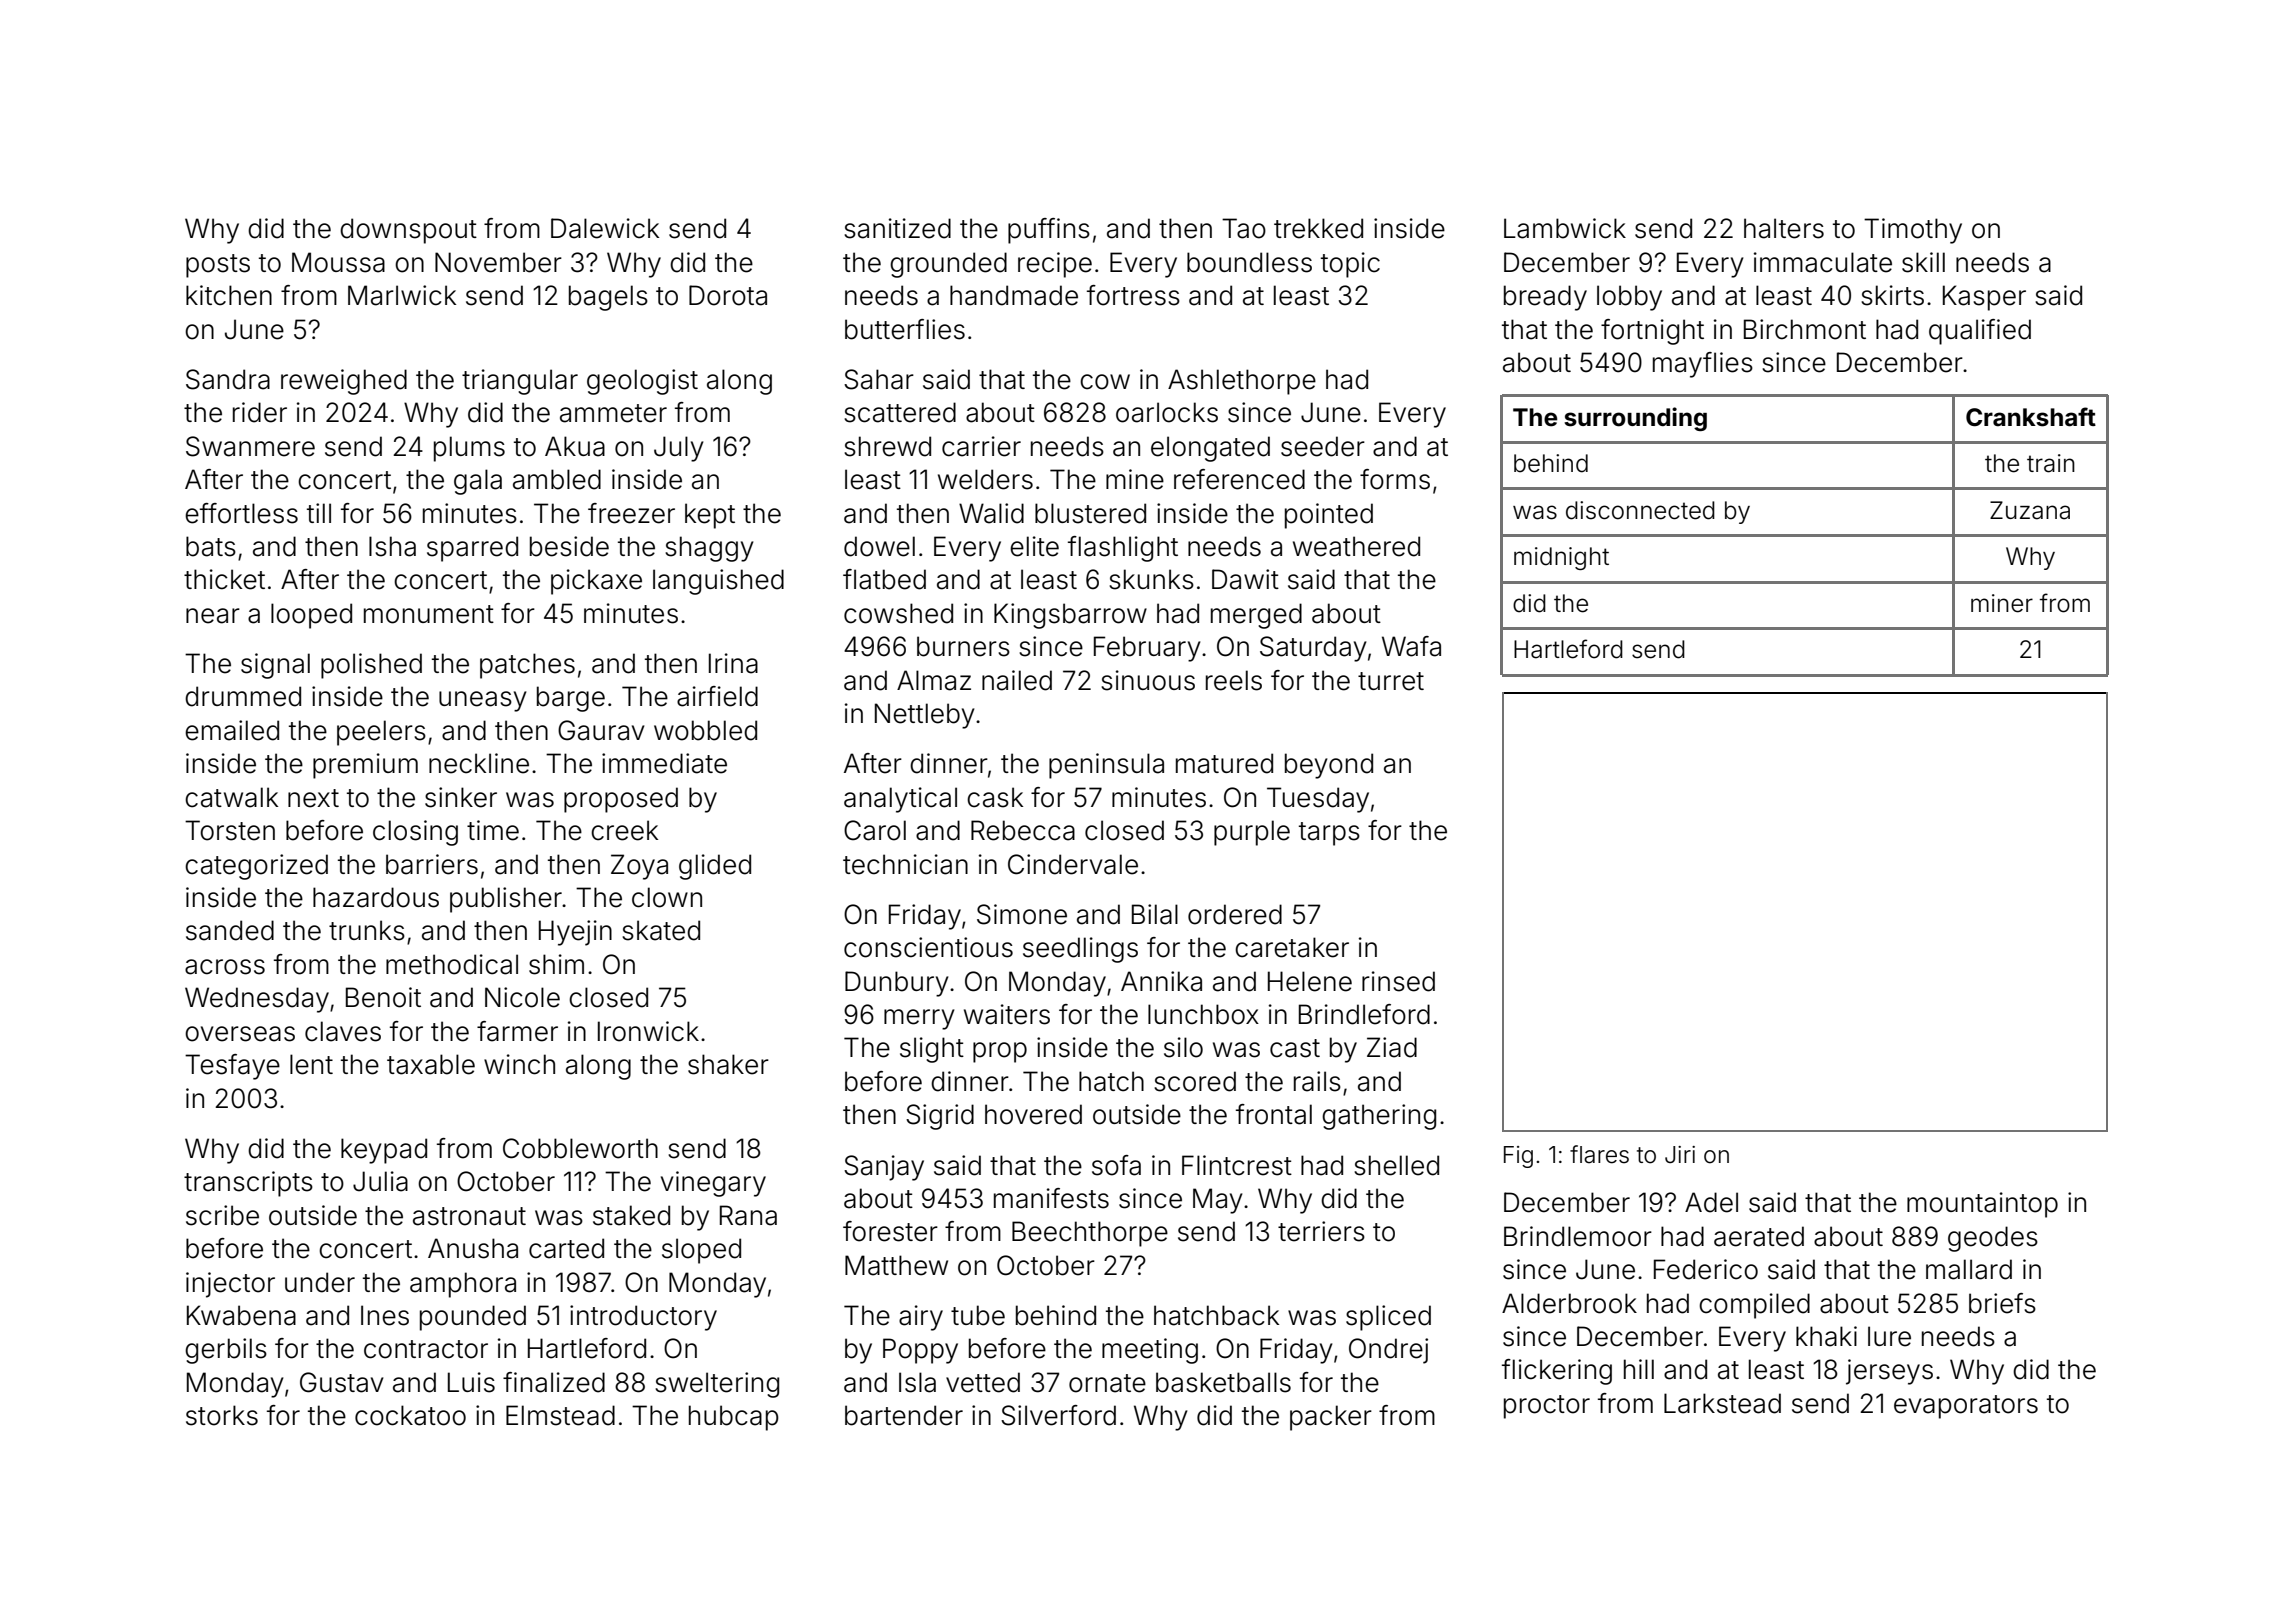  I want to click on Simone, so click(1022, 914).
